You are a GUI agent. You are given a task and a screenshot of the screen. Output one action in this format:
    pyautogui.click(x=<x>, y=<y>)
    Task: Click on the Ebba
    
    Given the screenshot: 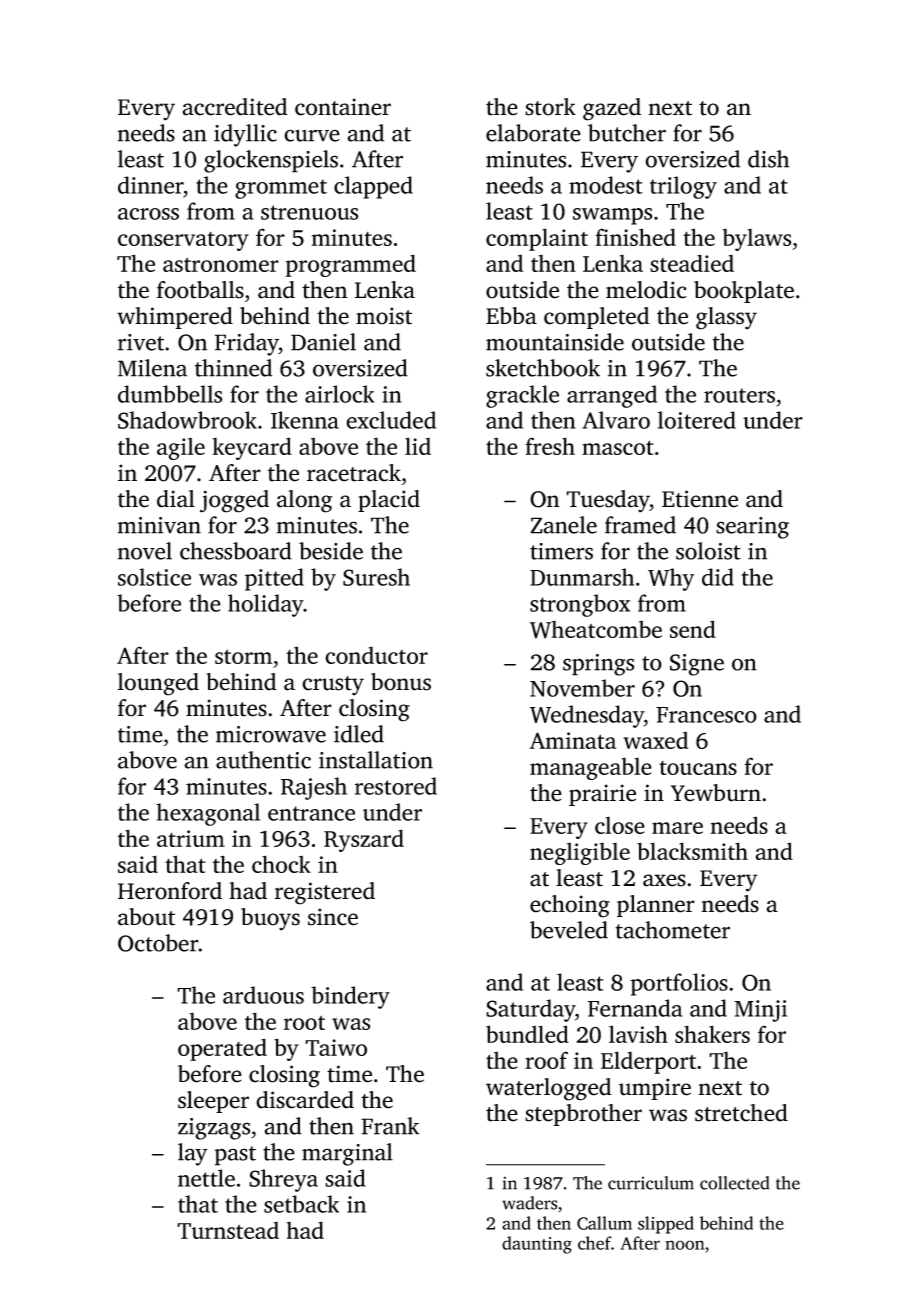 What is the action you would take?
    pyautogui.click(x=511, y=316)
